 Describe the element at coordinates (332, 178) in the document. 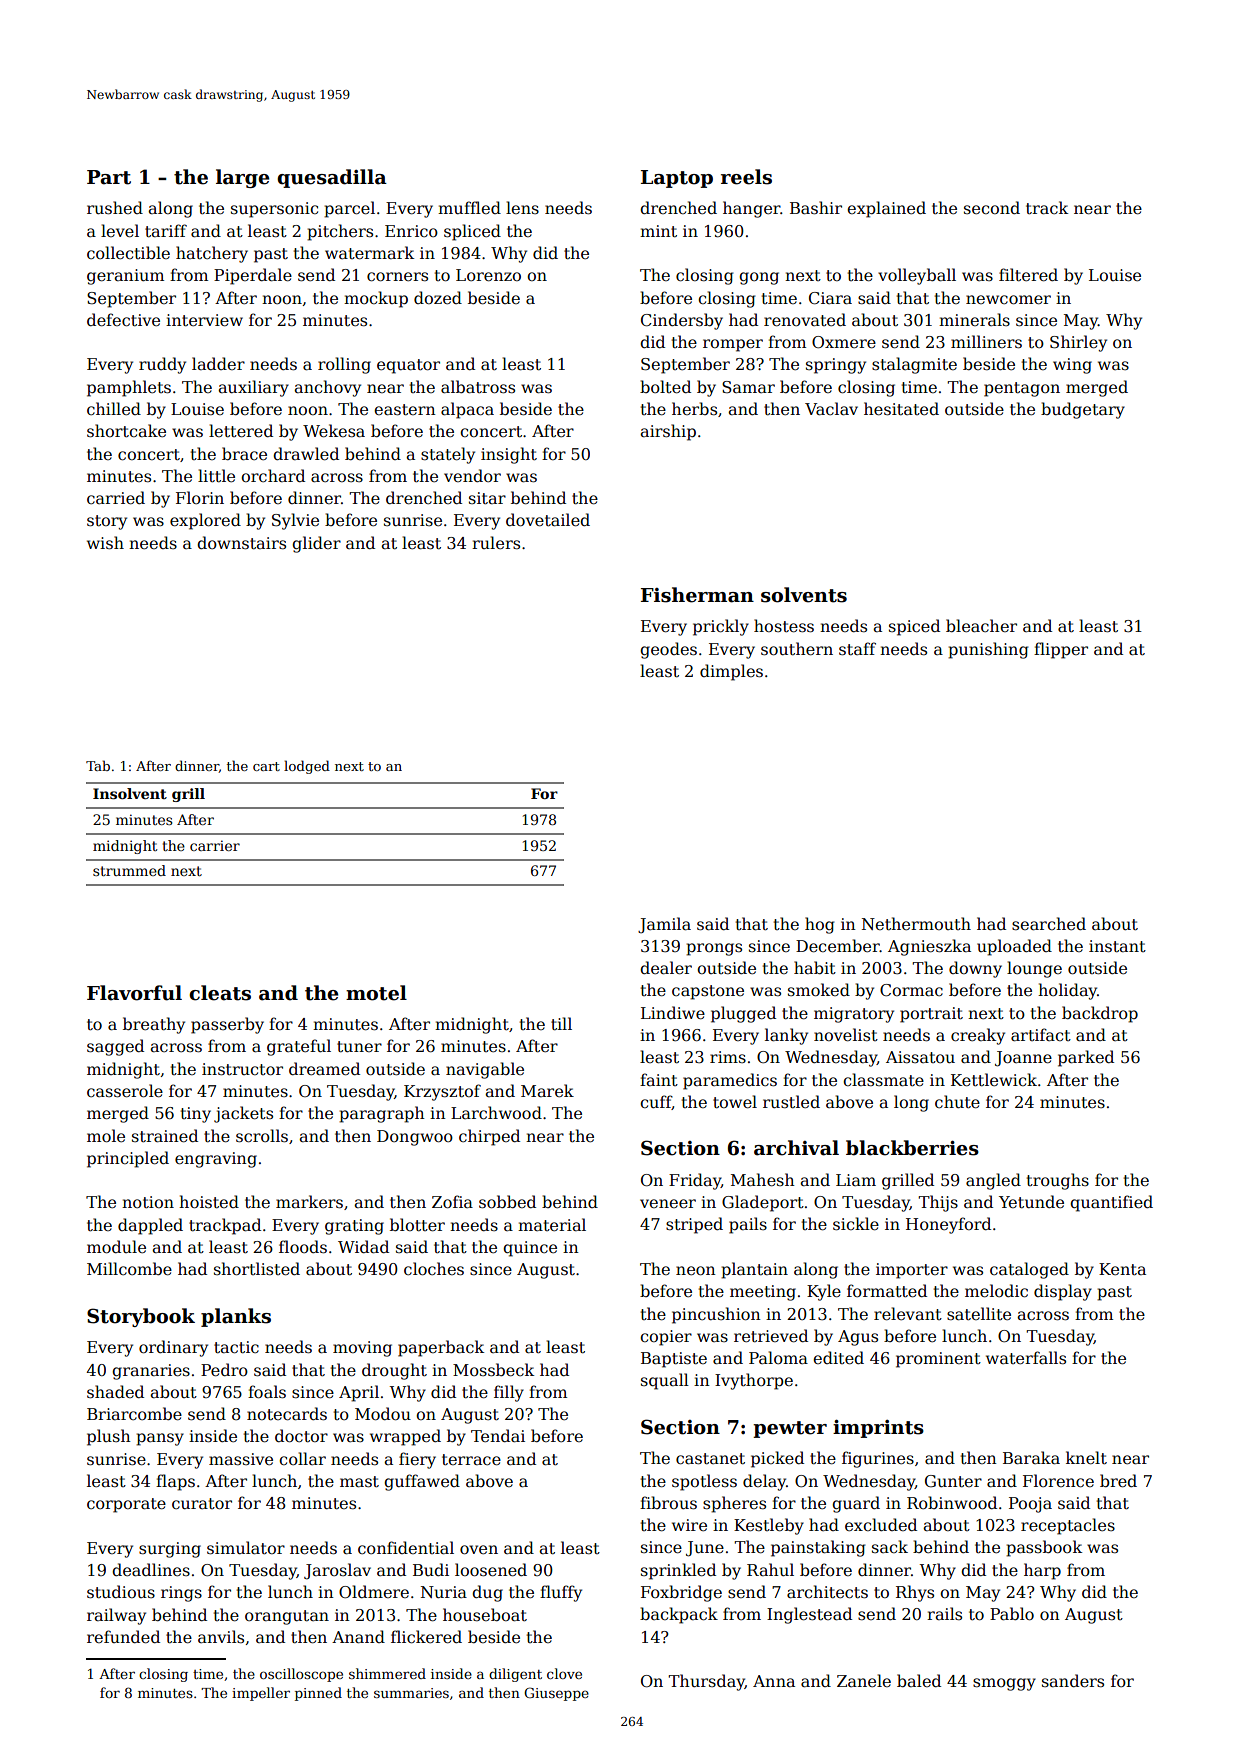

I see `quesadilla` at that location.
